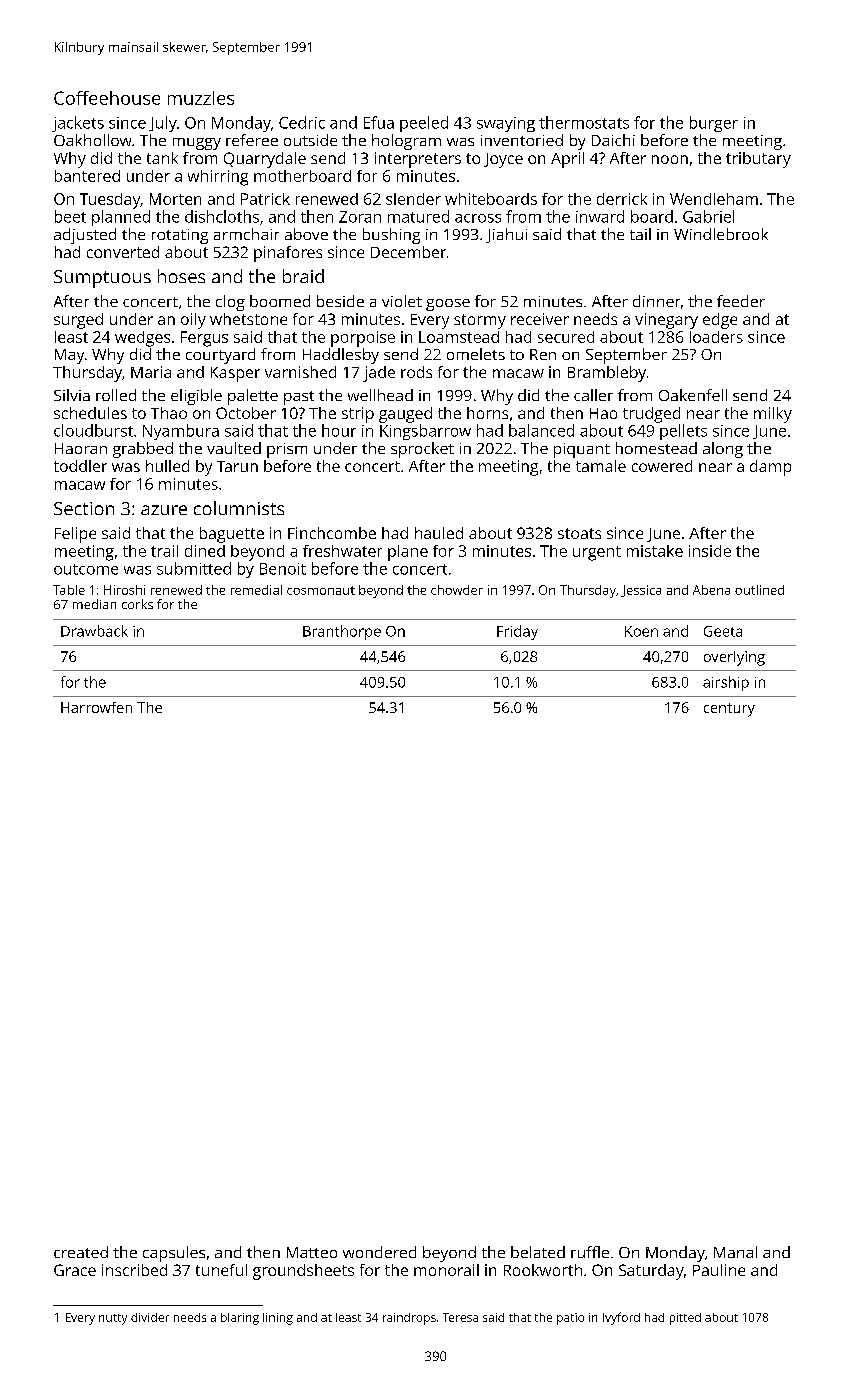  I want to click on nutty, so click(113, 1319).
